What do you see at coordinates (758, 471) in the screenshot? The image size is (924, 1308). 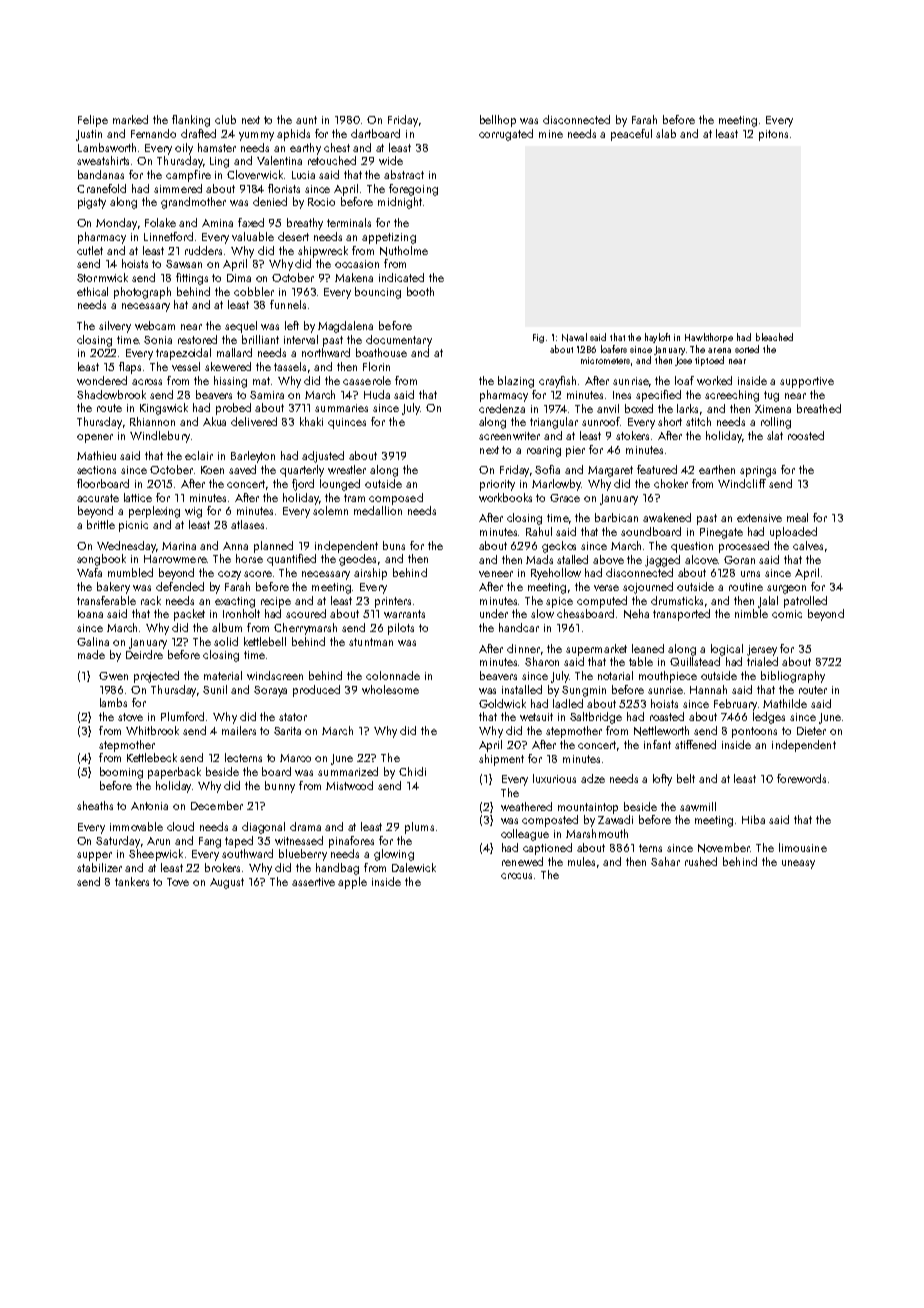 I see `springs` at bounding box center [758, 471].
